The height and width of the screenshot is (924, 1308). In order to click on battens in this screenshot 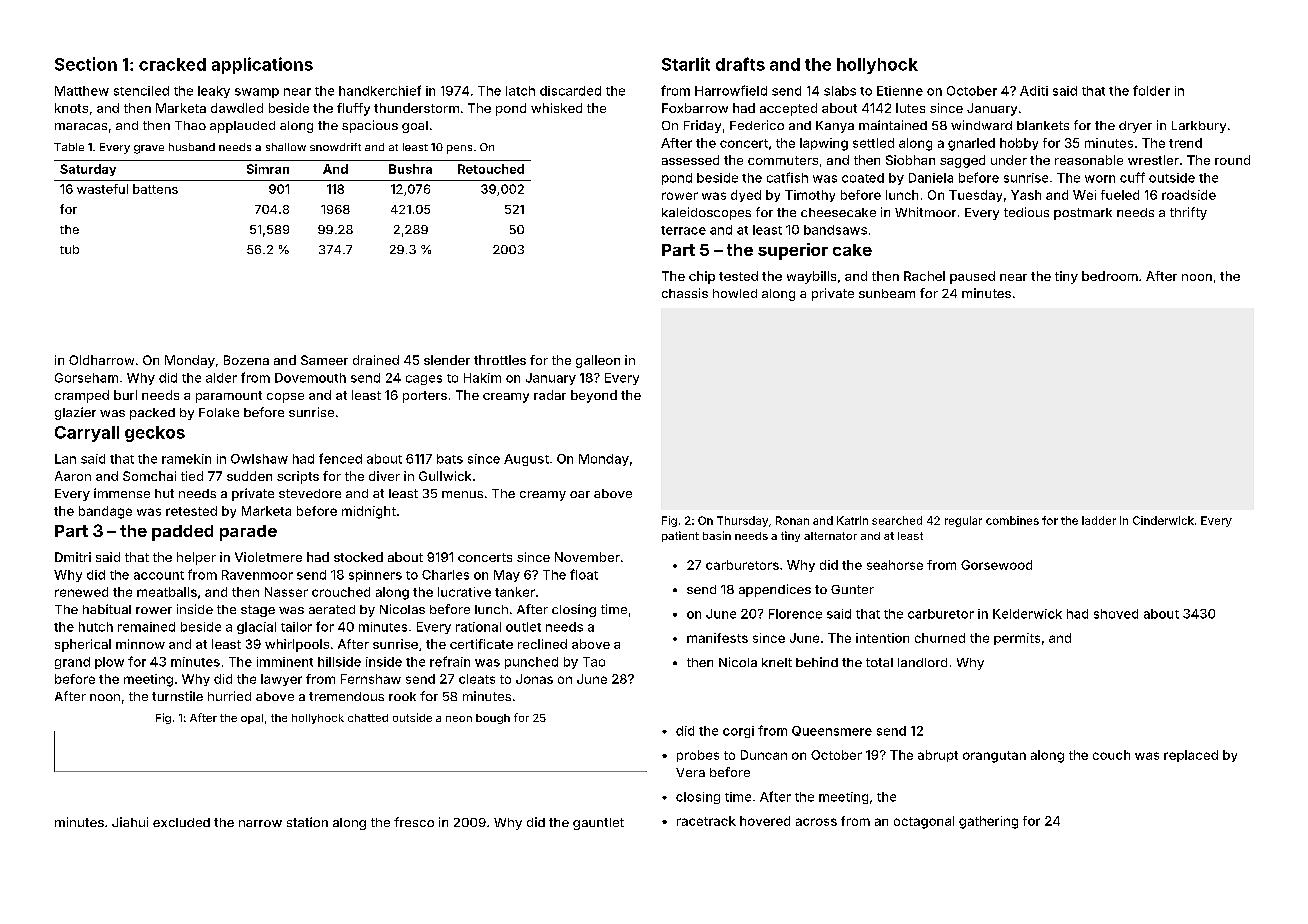, I will do `click(155, 189)`.
